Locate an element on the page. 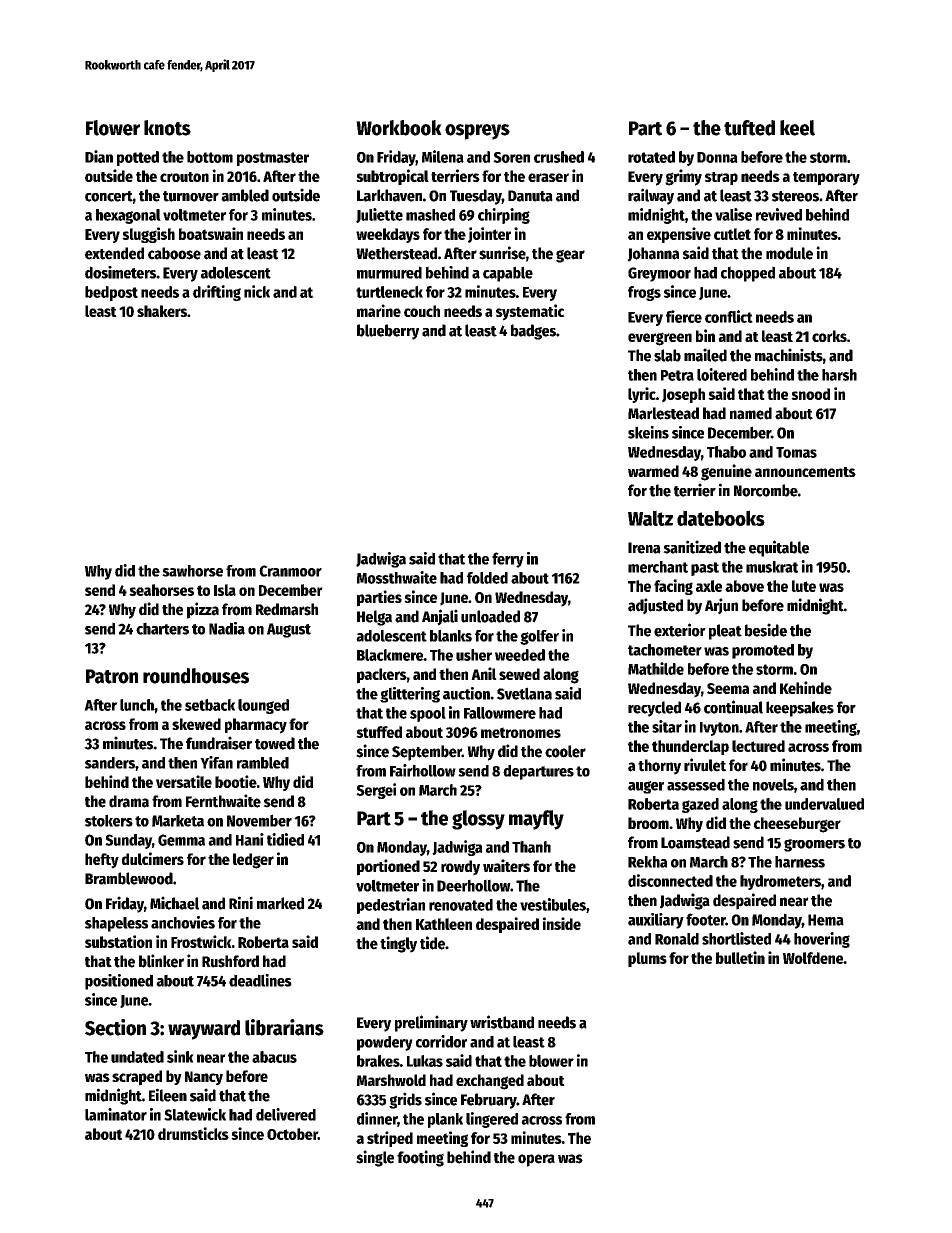 The image size is (952, 1233). frogs is located at coordinates (644, 293).
